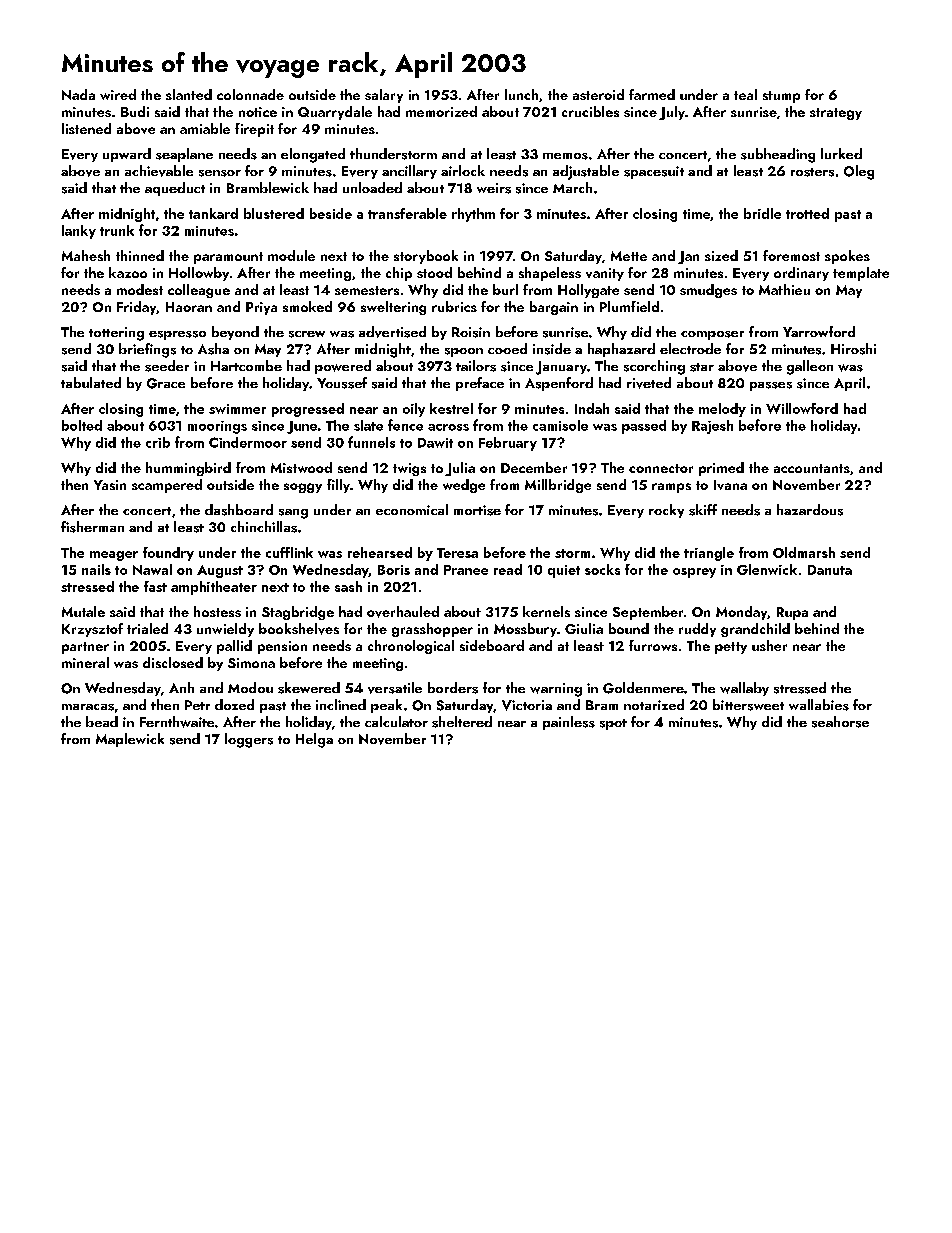 The image size is (952, 1233). I want to click on versatile, so click(395, 688).
